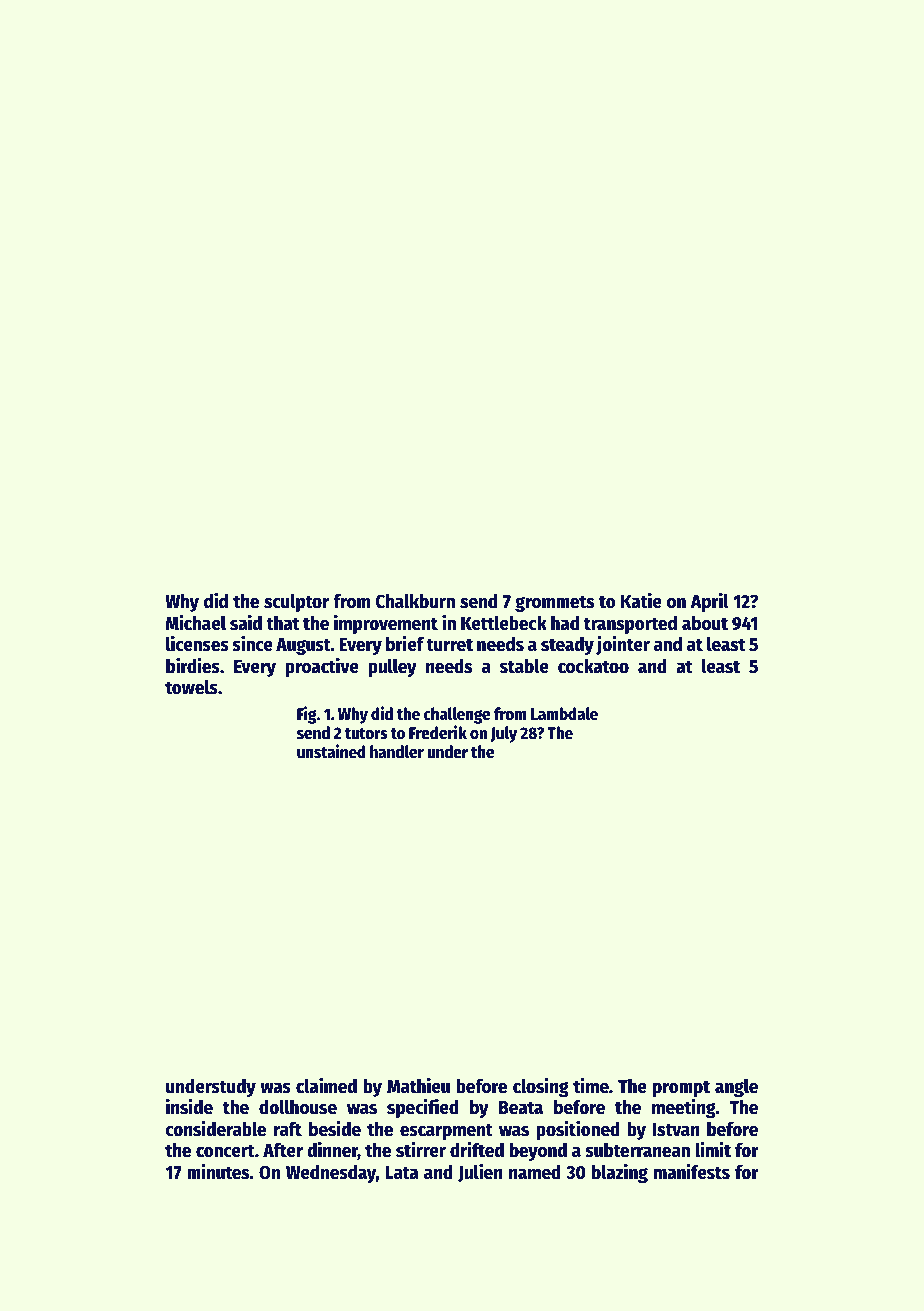 The height and width of the screenshot is (1311, 924). What do you see at coordinates (457, 715) in the screenshot?
I see `challenge` at bounding box center [457, 715].
